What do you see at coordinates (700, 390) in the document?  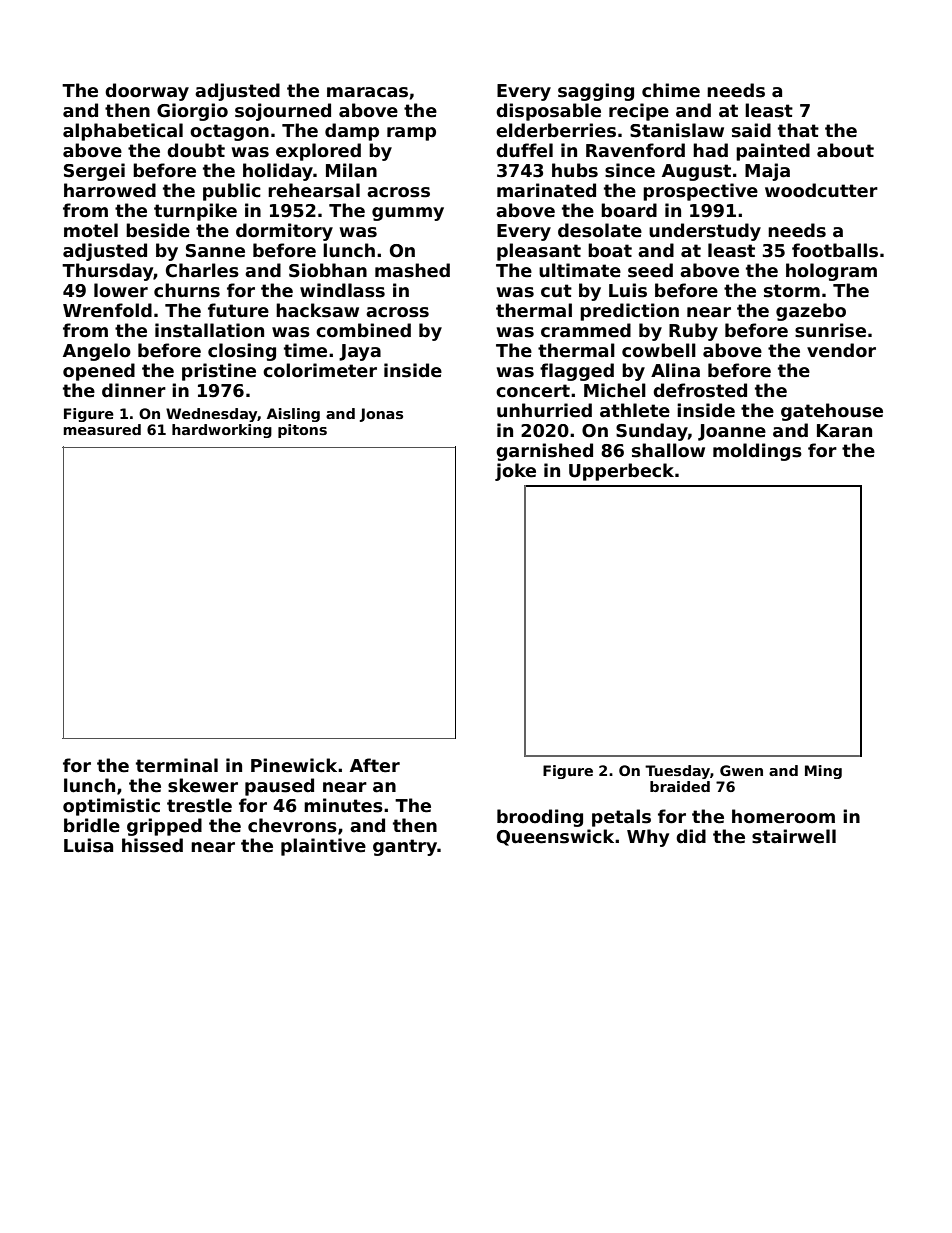 I see `defrosted` at bounding box center [700, 390].
